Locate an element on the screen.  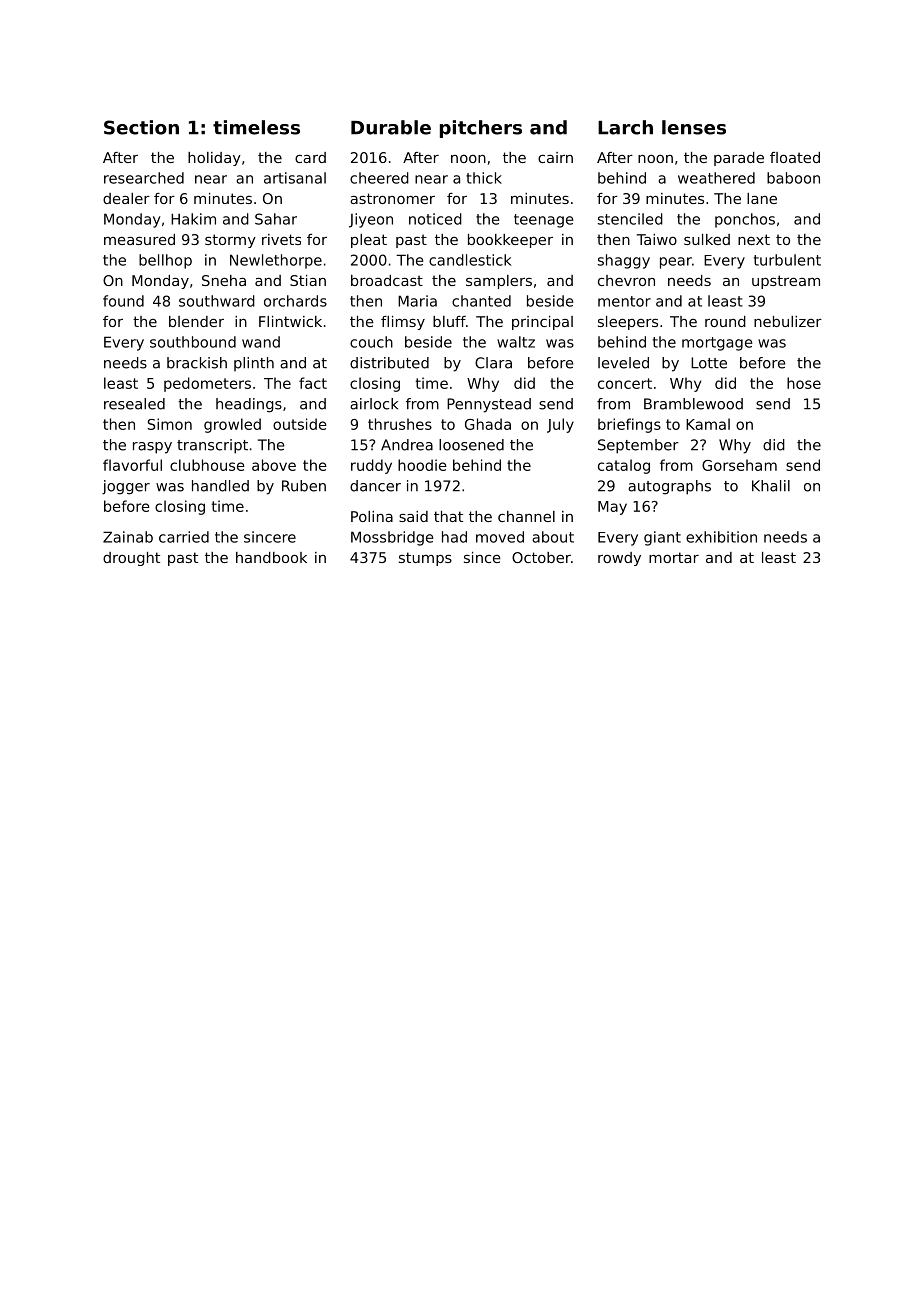
mentor is located at coordinates (624, 301).
